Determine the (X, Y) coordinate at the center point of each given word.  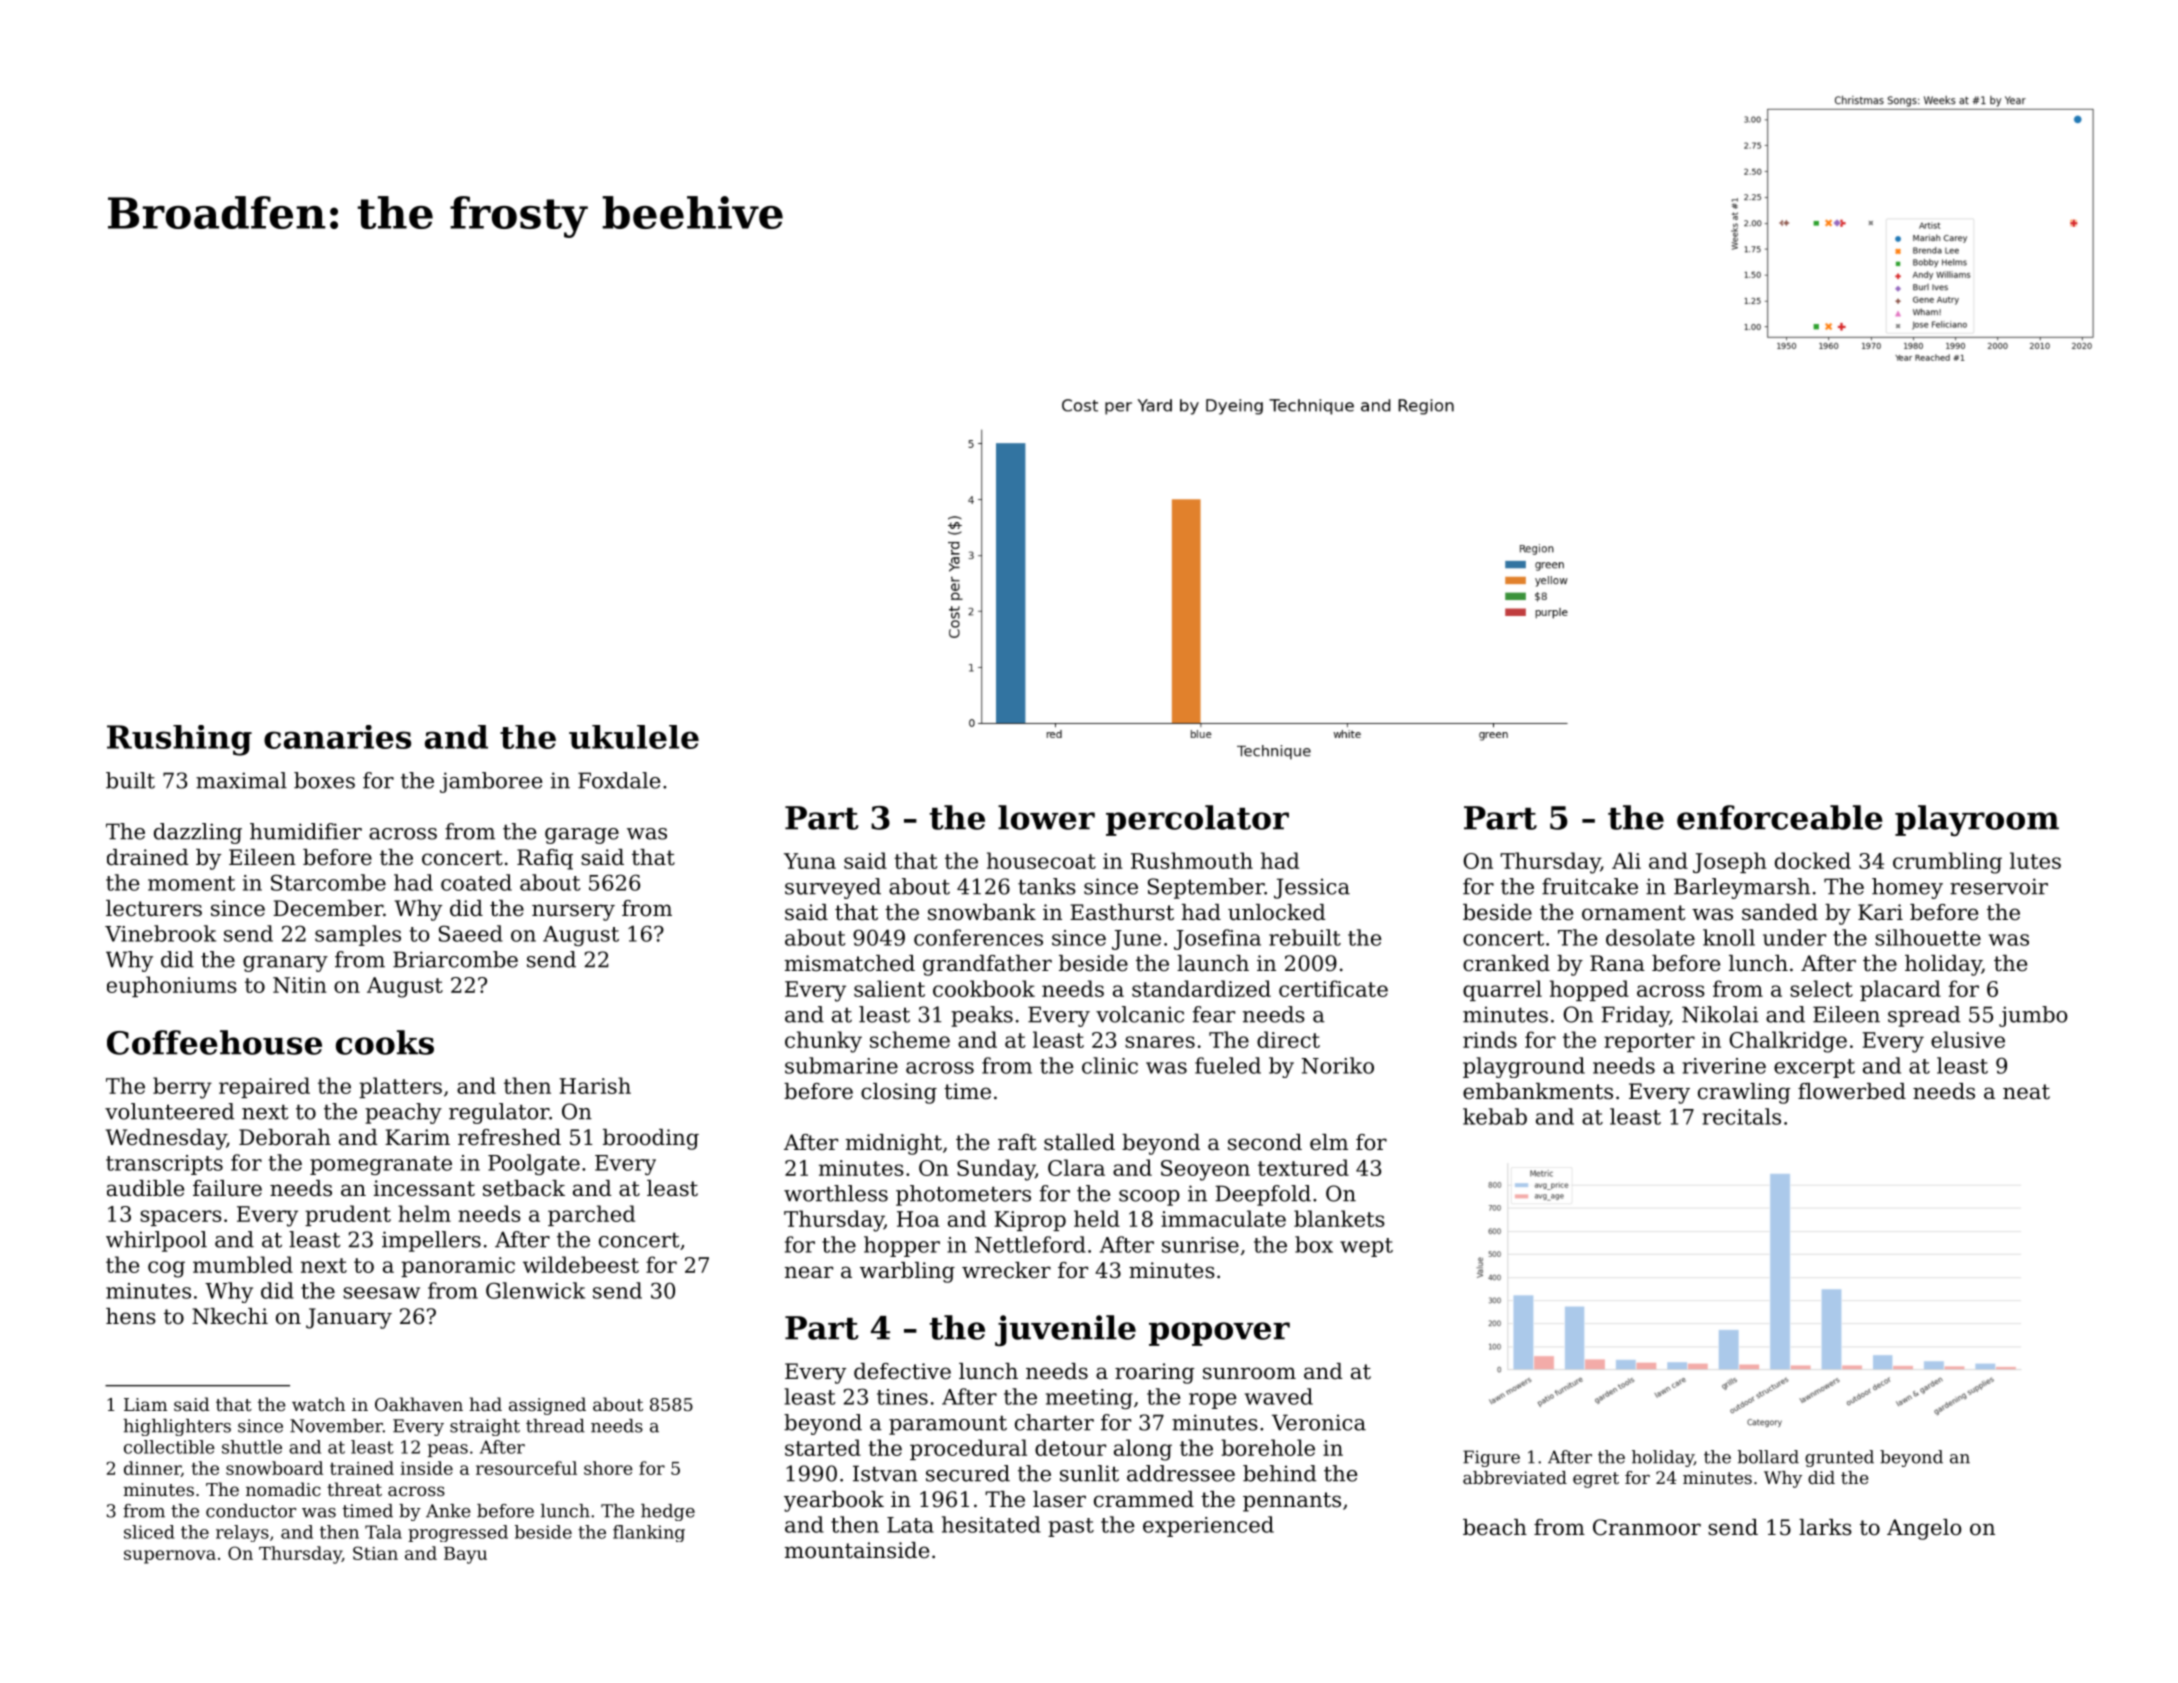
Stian (375, 1553)
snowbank (982, 912)
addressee (1181, 1473)
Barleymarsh (1742, 888)
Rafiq (545, 859)
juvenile (1065, 1331)
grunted (1839, 1458)
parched (591, 1215)
